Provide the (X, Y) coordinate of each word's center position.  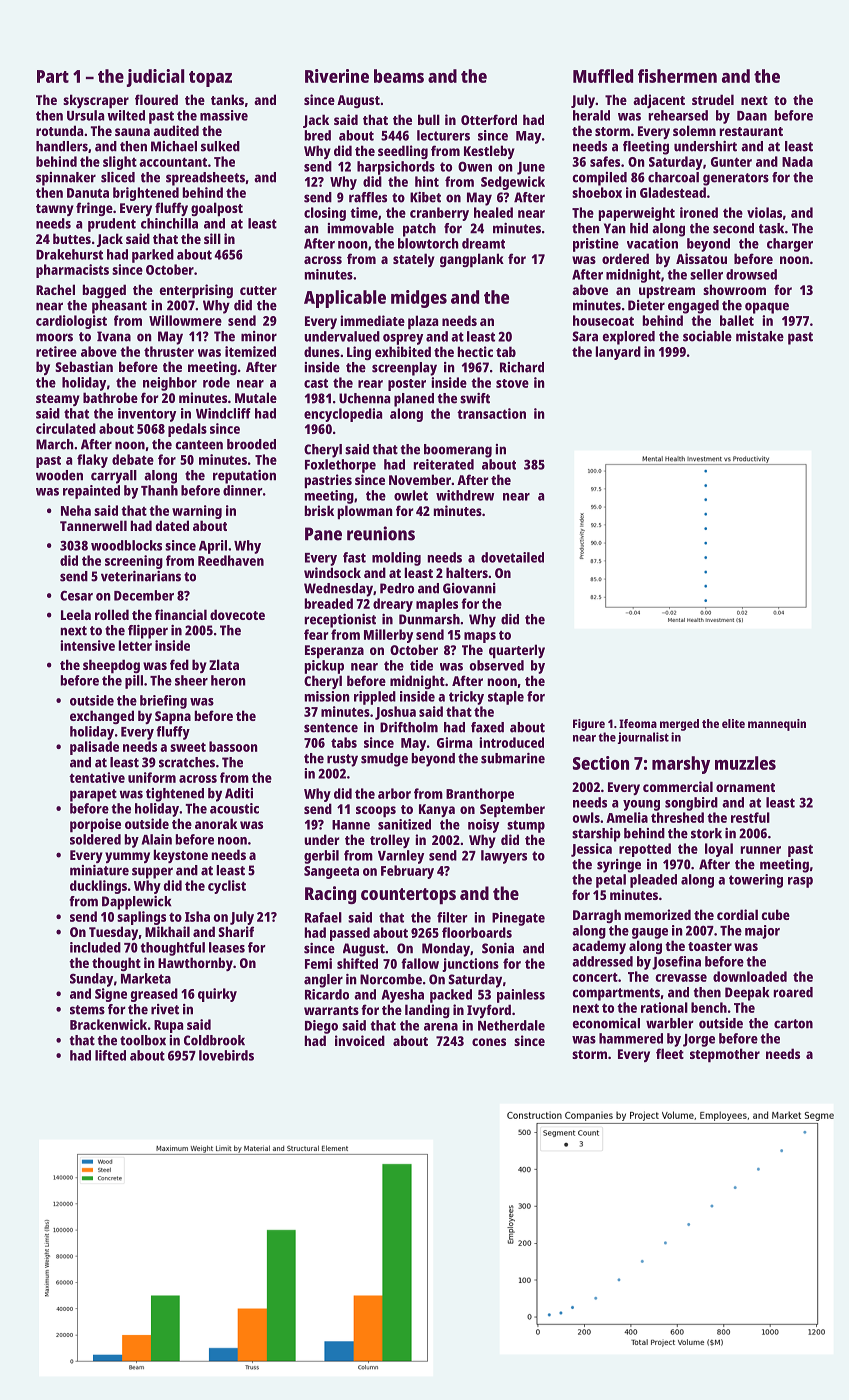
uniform (152, 777)
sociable (707, 336)
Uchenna (364, 398)
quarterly (517, 651)
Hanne (351, 825)
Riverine (337, 76)
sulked (220, 146)
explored (628, 338)
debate (133, 459)
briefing (163, 702)
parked (153, 256)
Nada (797, 161)
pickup (324, 667)
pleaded (653, 881)
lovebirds (226, 1055)
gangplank (472, 260)
